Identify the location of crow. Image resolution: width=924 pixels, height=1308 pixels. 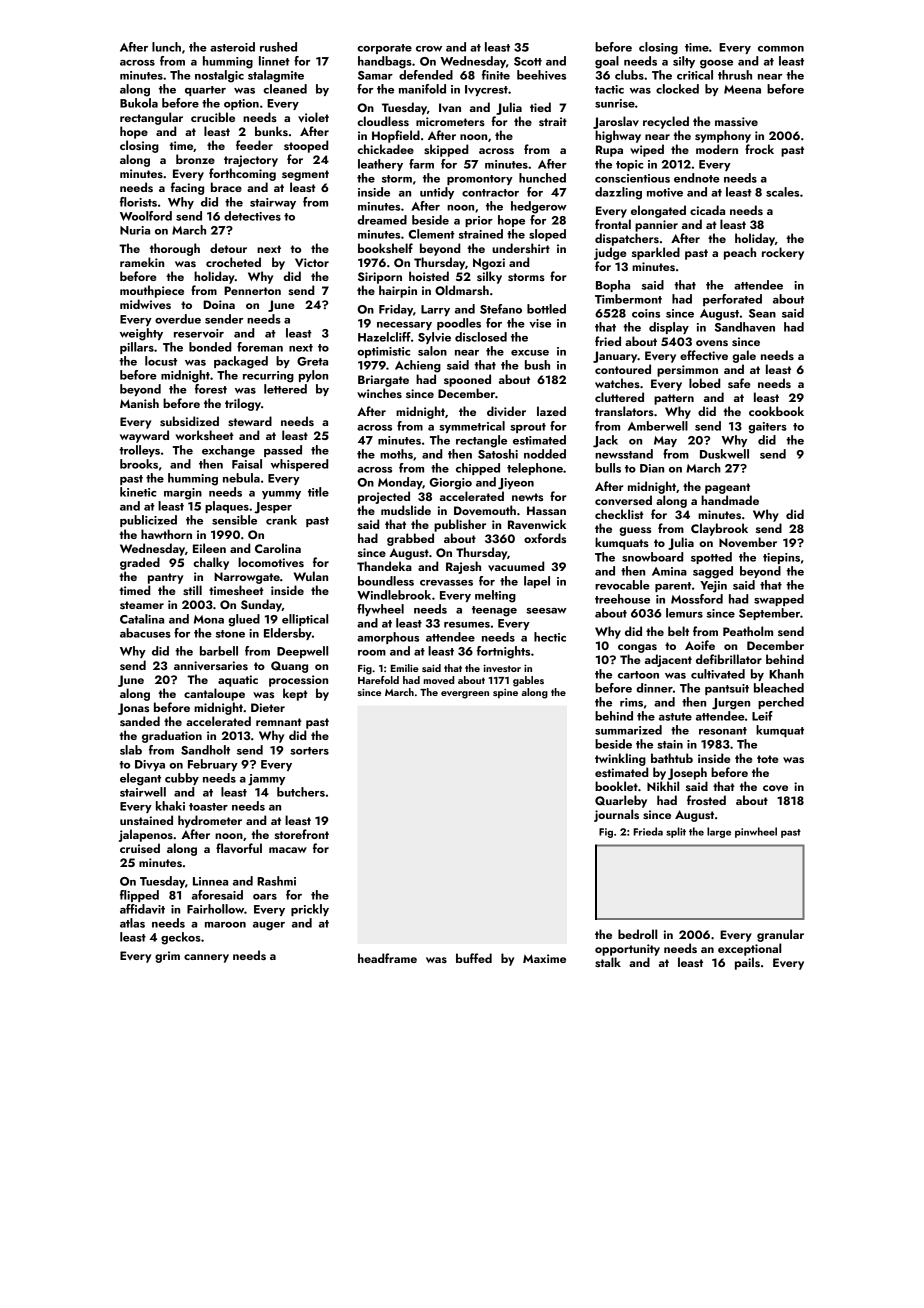
(429, 49).
